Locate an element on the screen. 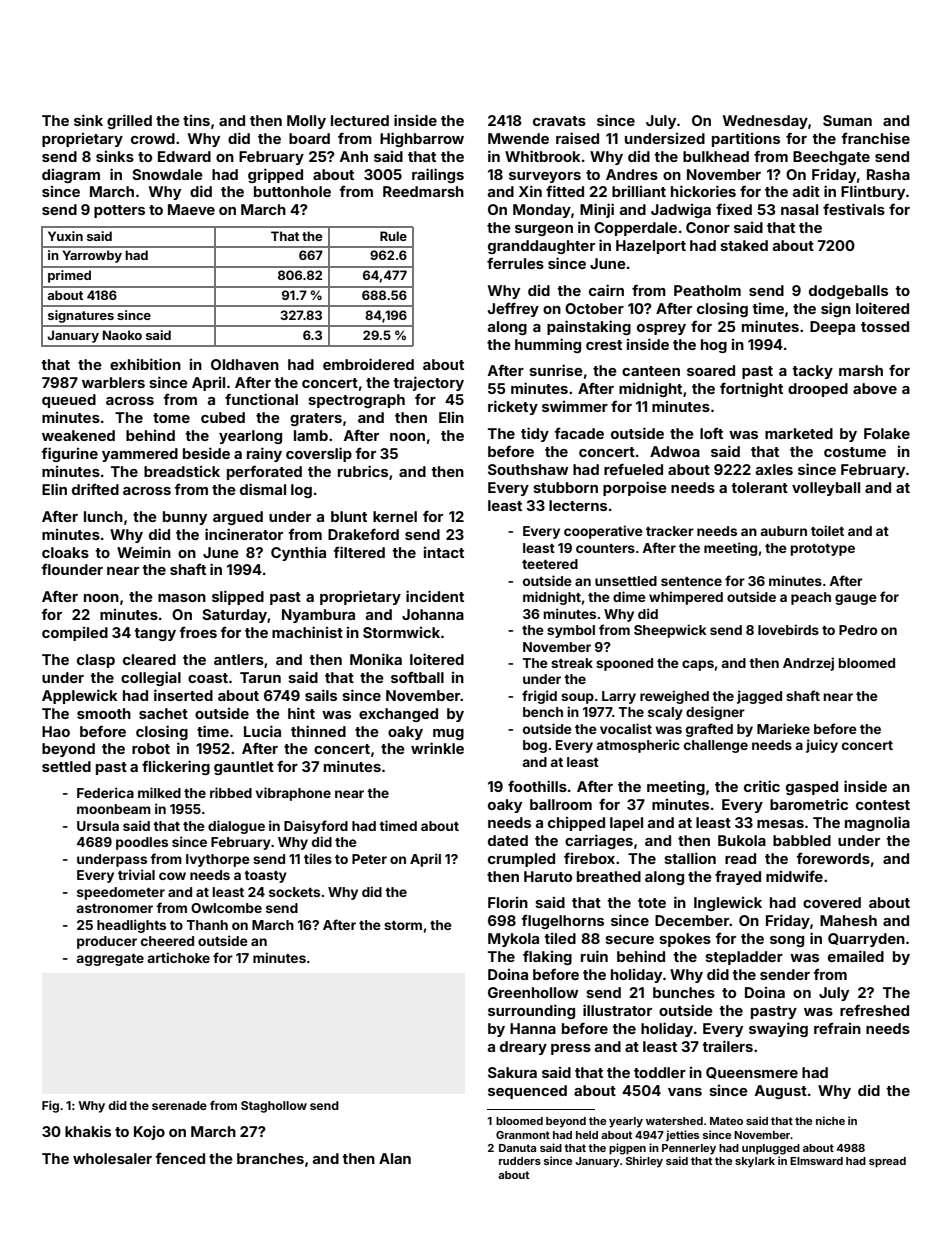 Image resolution: width=952 pixels, height=1233 pixels. Suman is located at coordinates (847, 120).
